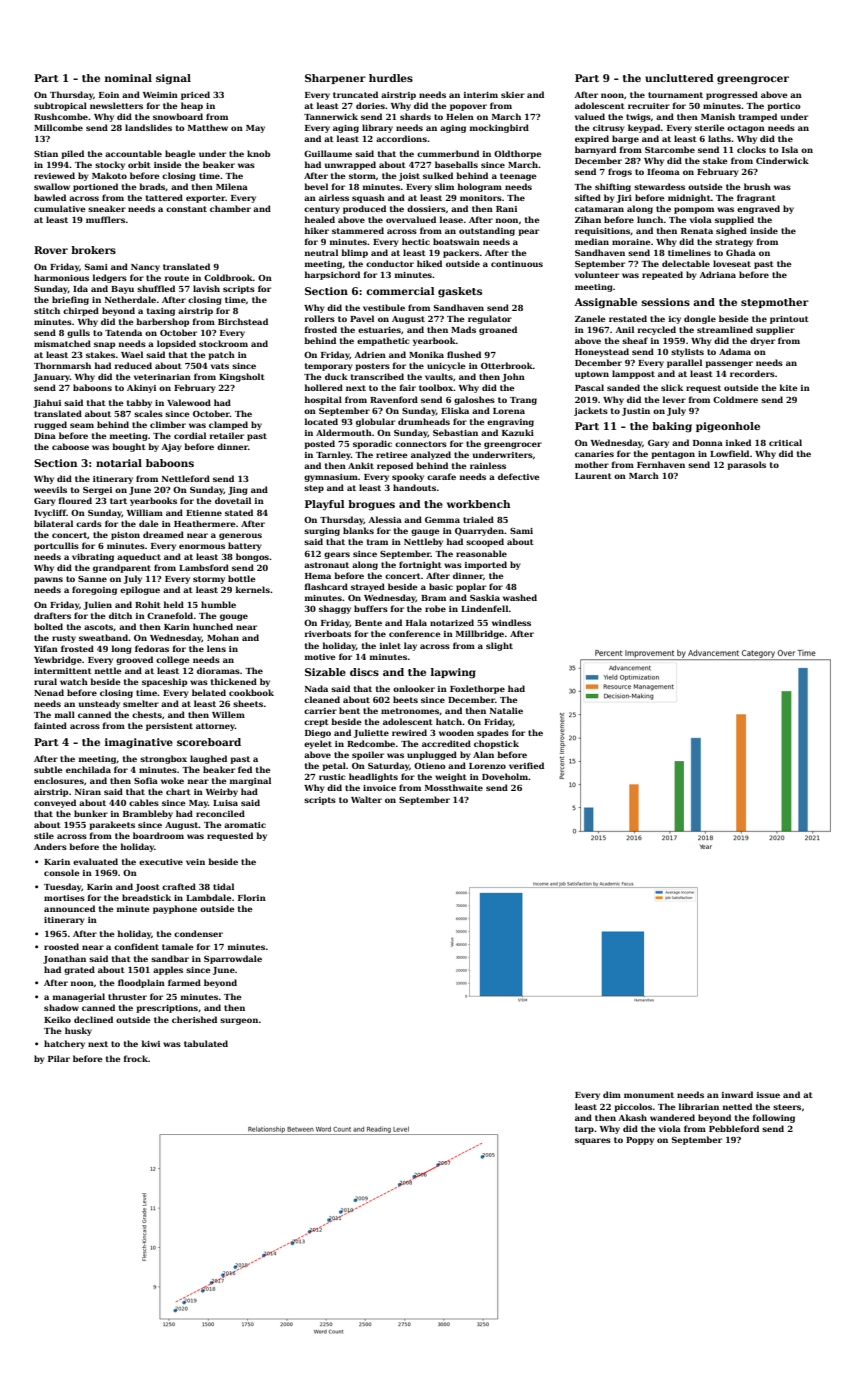 This screenshot has width=849, height=1400. What do you see at coordinates (496, 744) in the screenshot?
I see `chopstick` at bounding box center [496, 744].
